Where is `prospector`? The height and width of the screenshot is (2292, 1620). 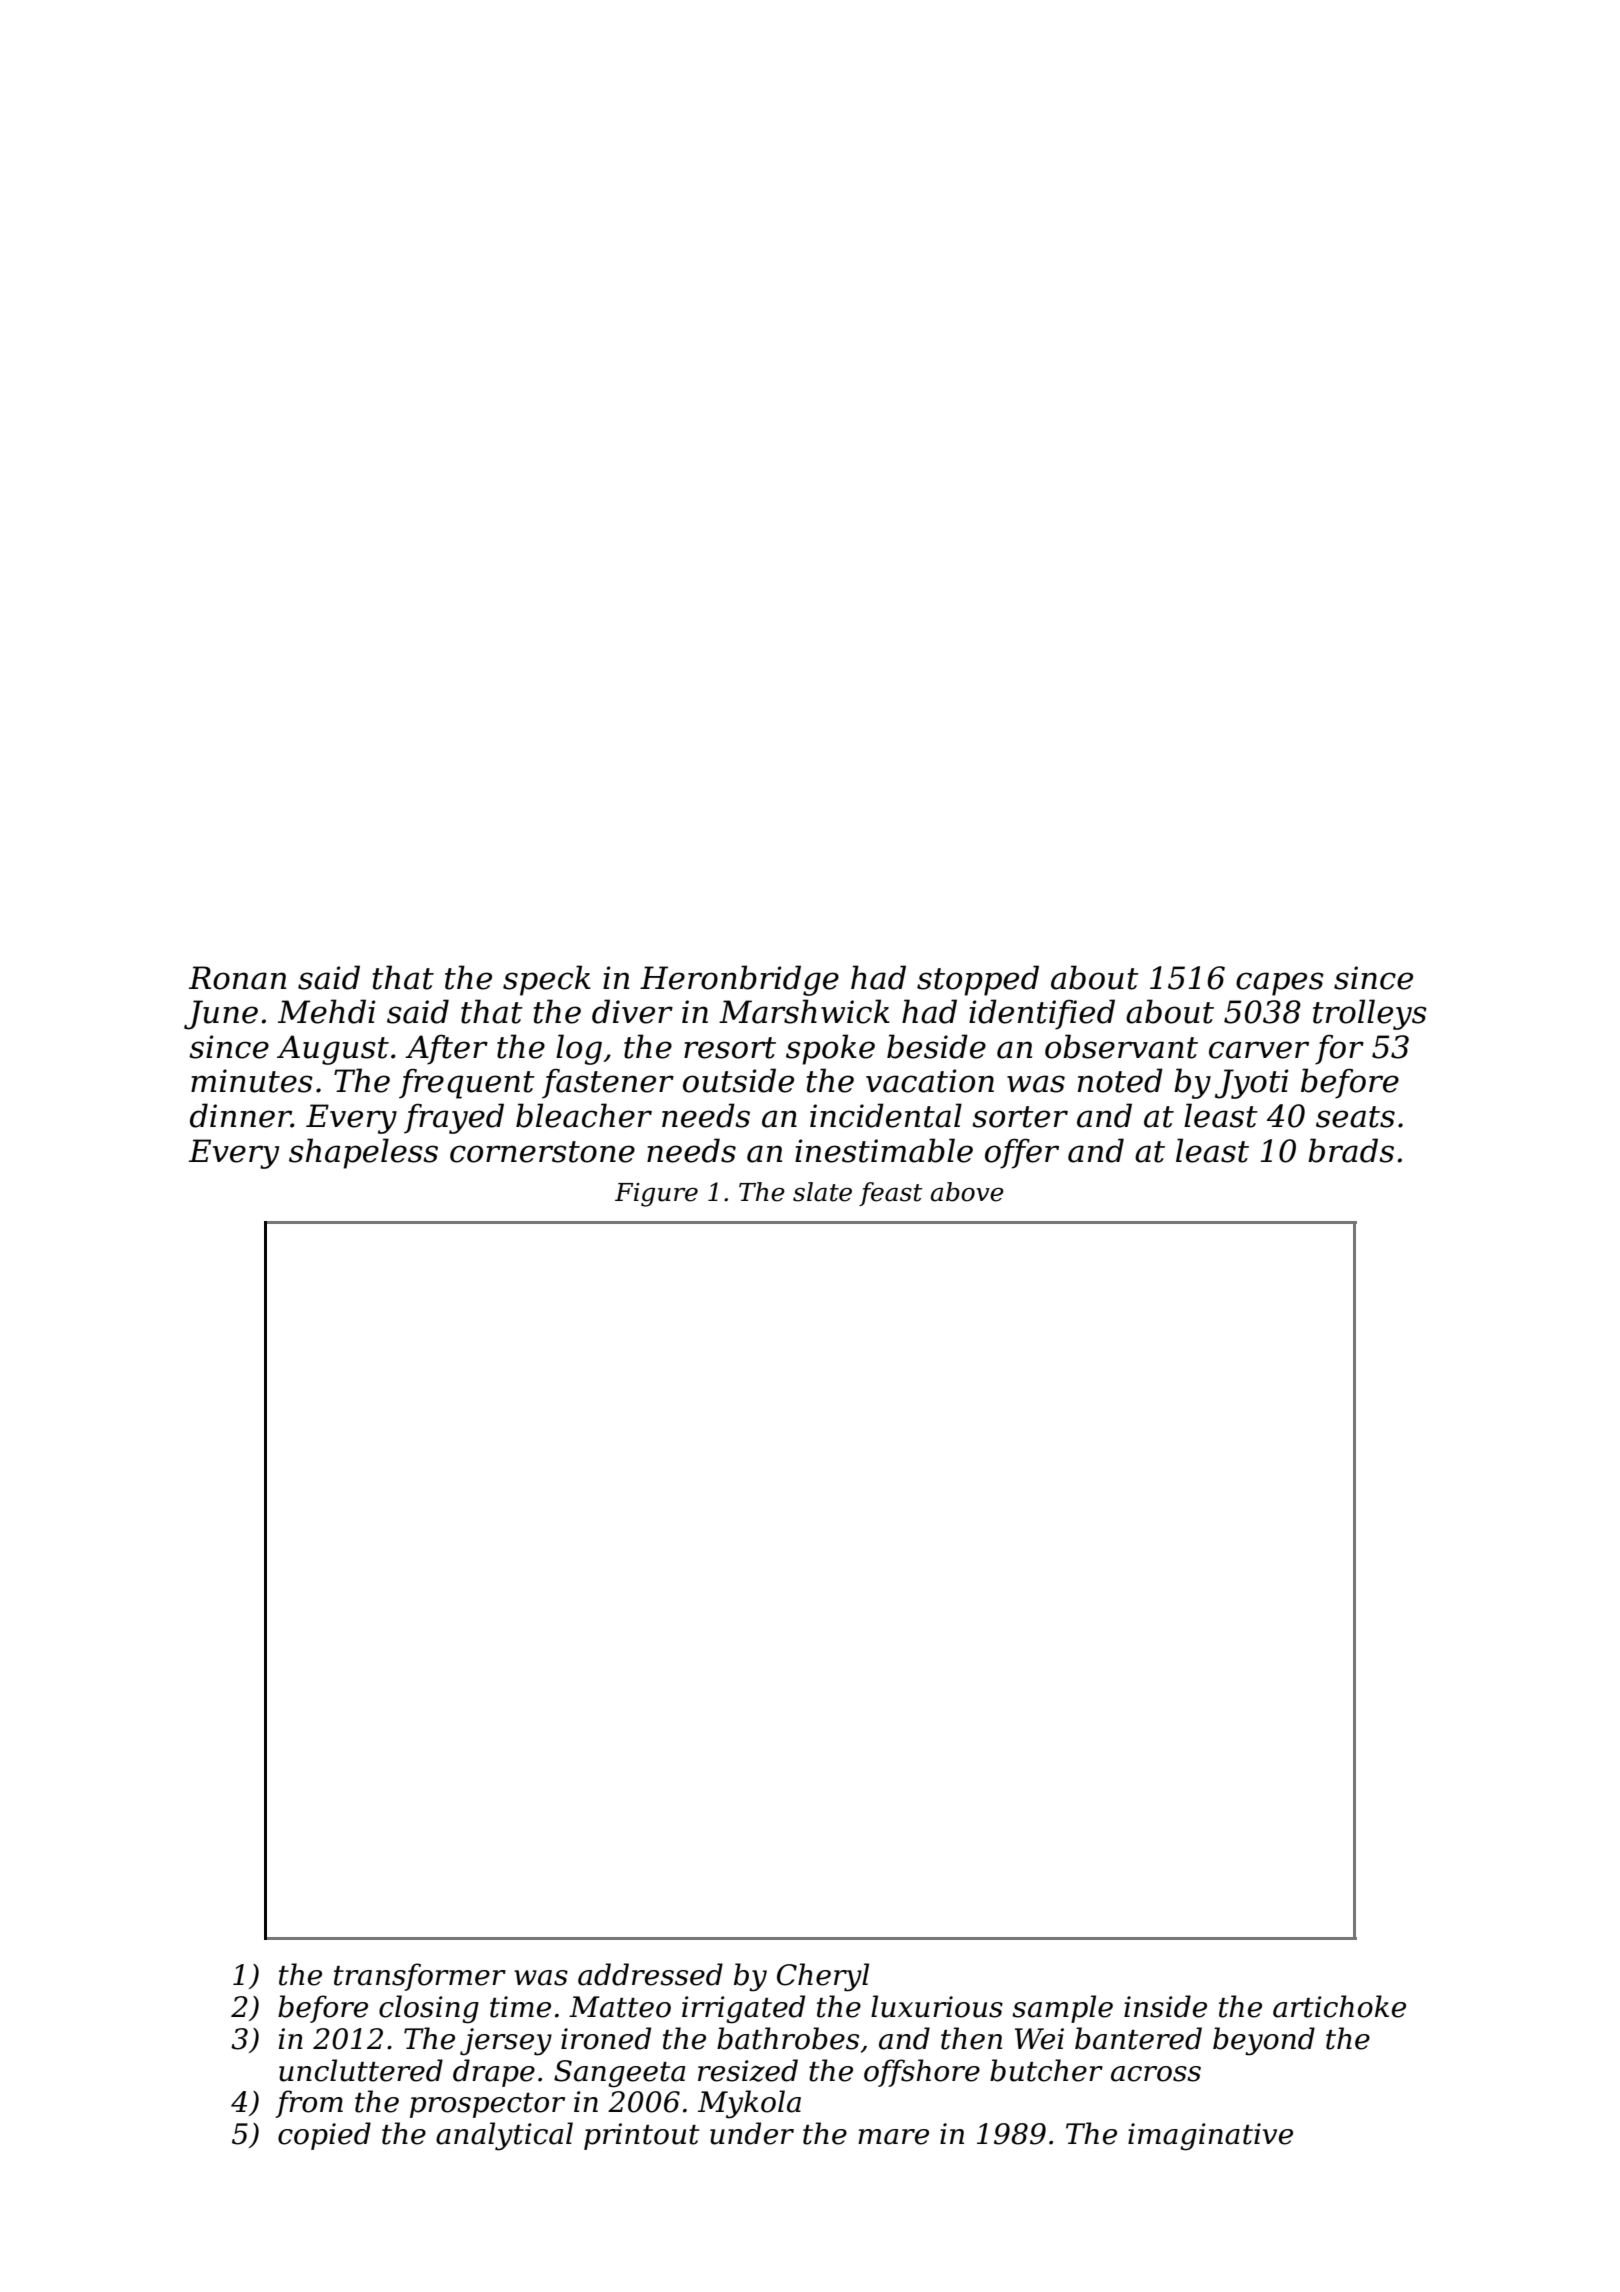
prospector is located at coordinates (487, 2105).
